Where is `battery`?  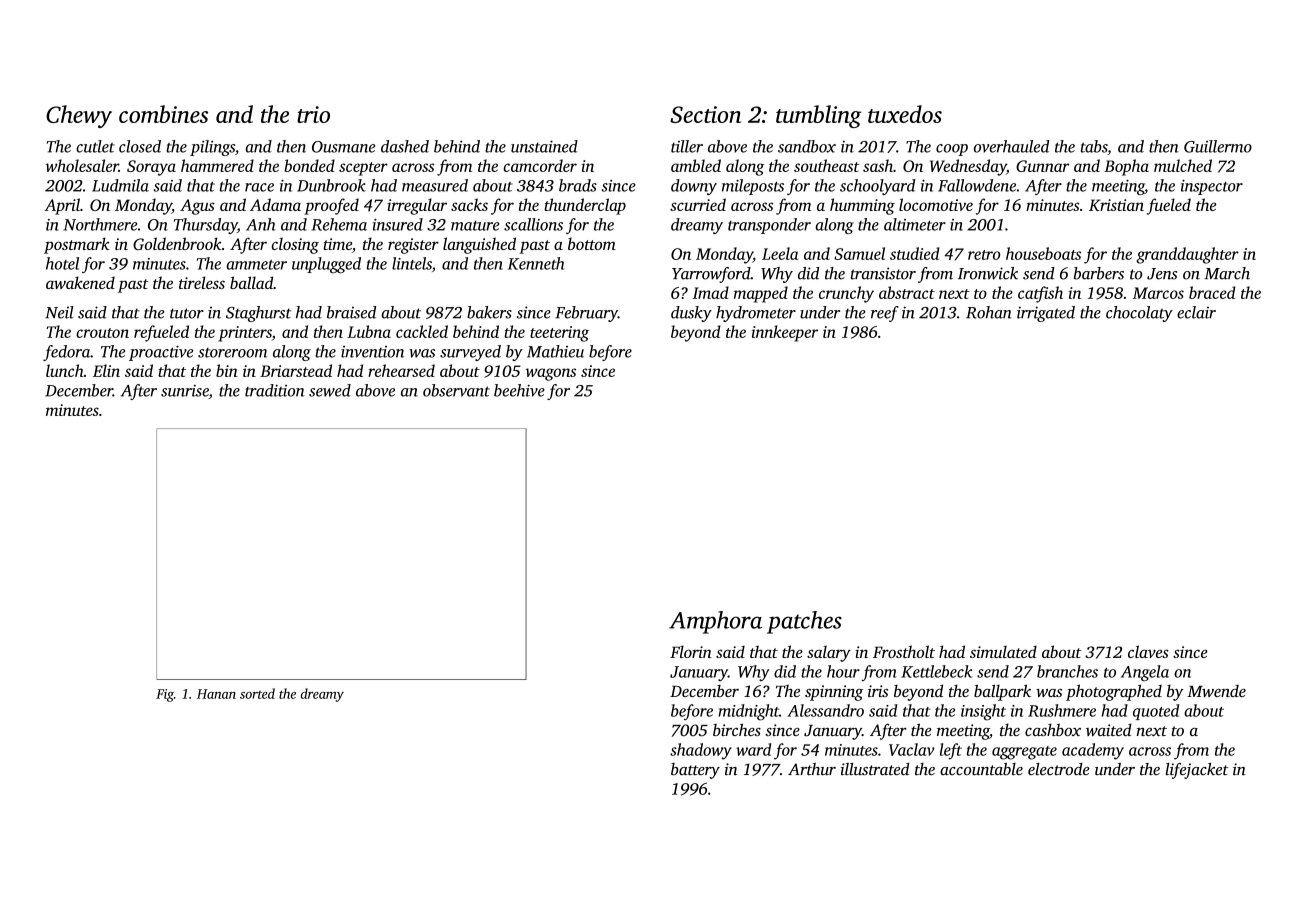 battery is located at coordinates (695, 771).
